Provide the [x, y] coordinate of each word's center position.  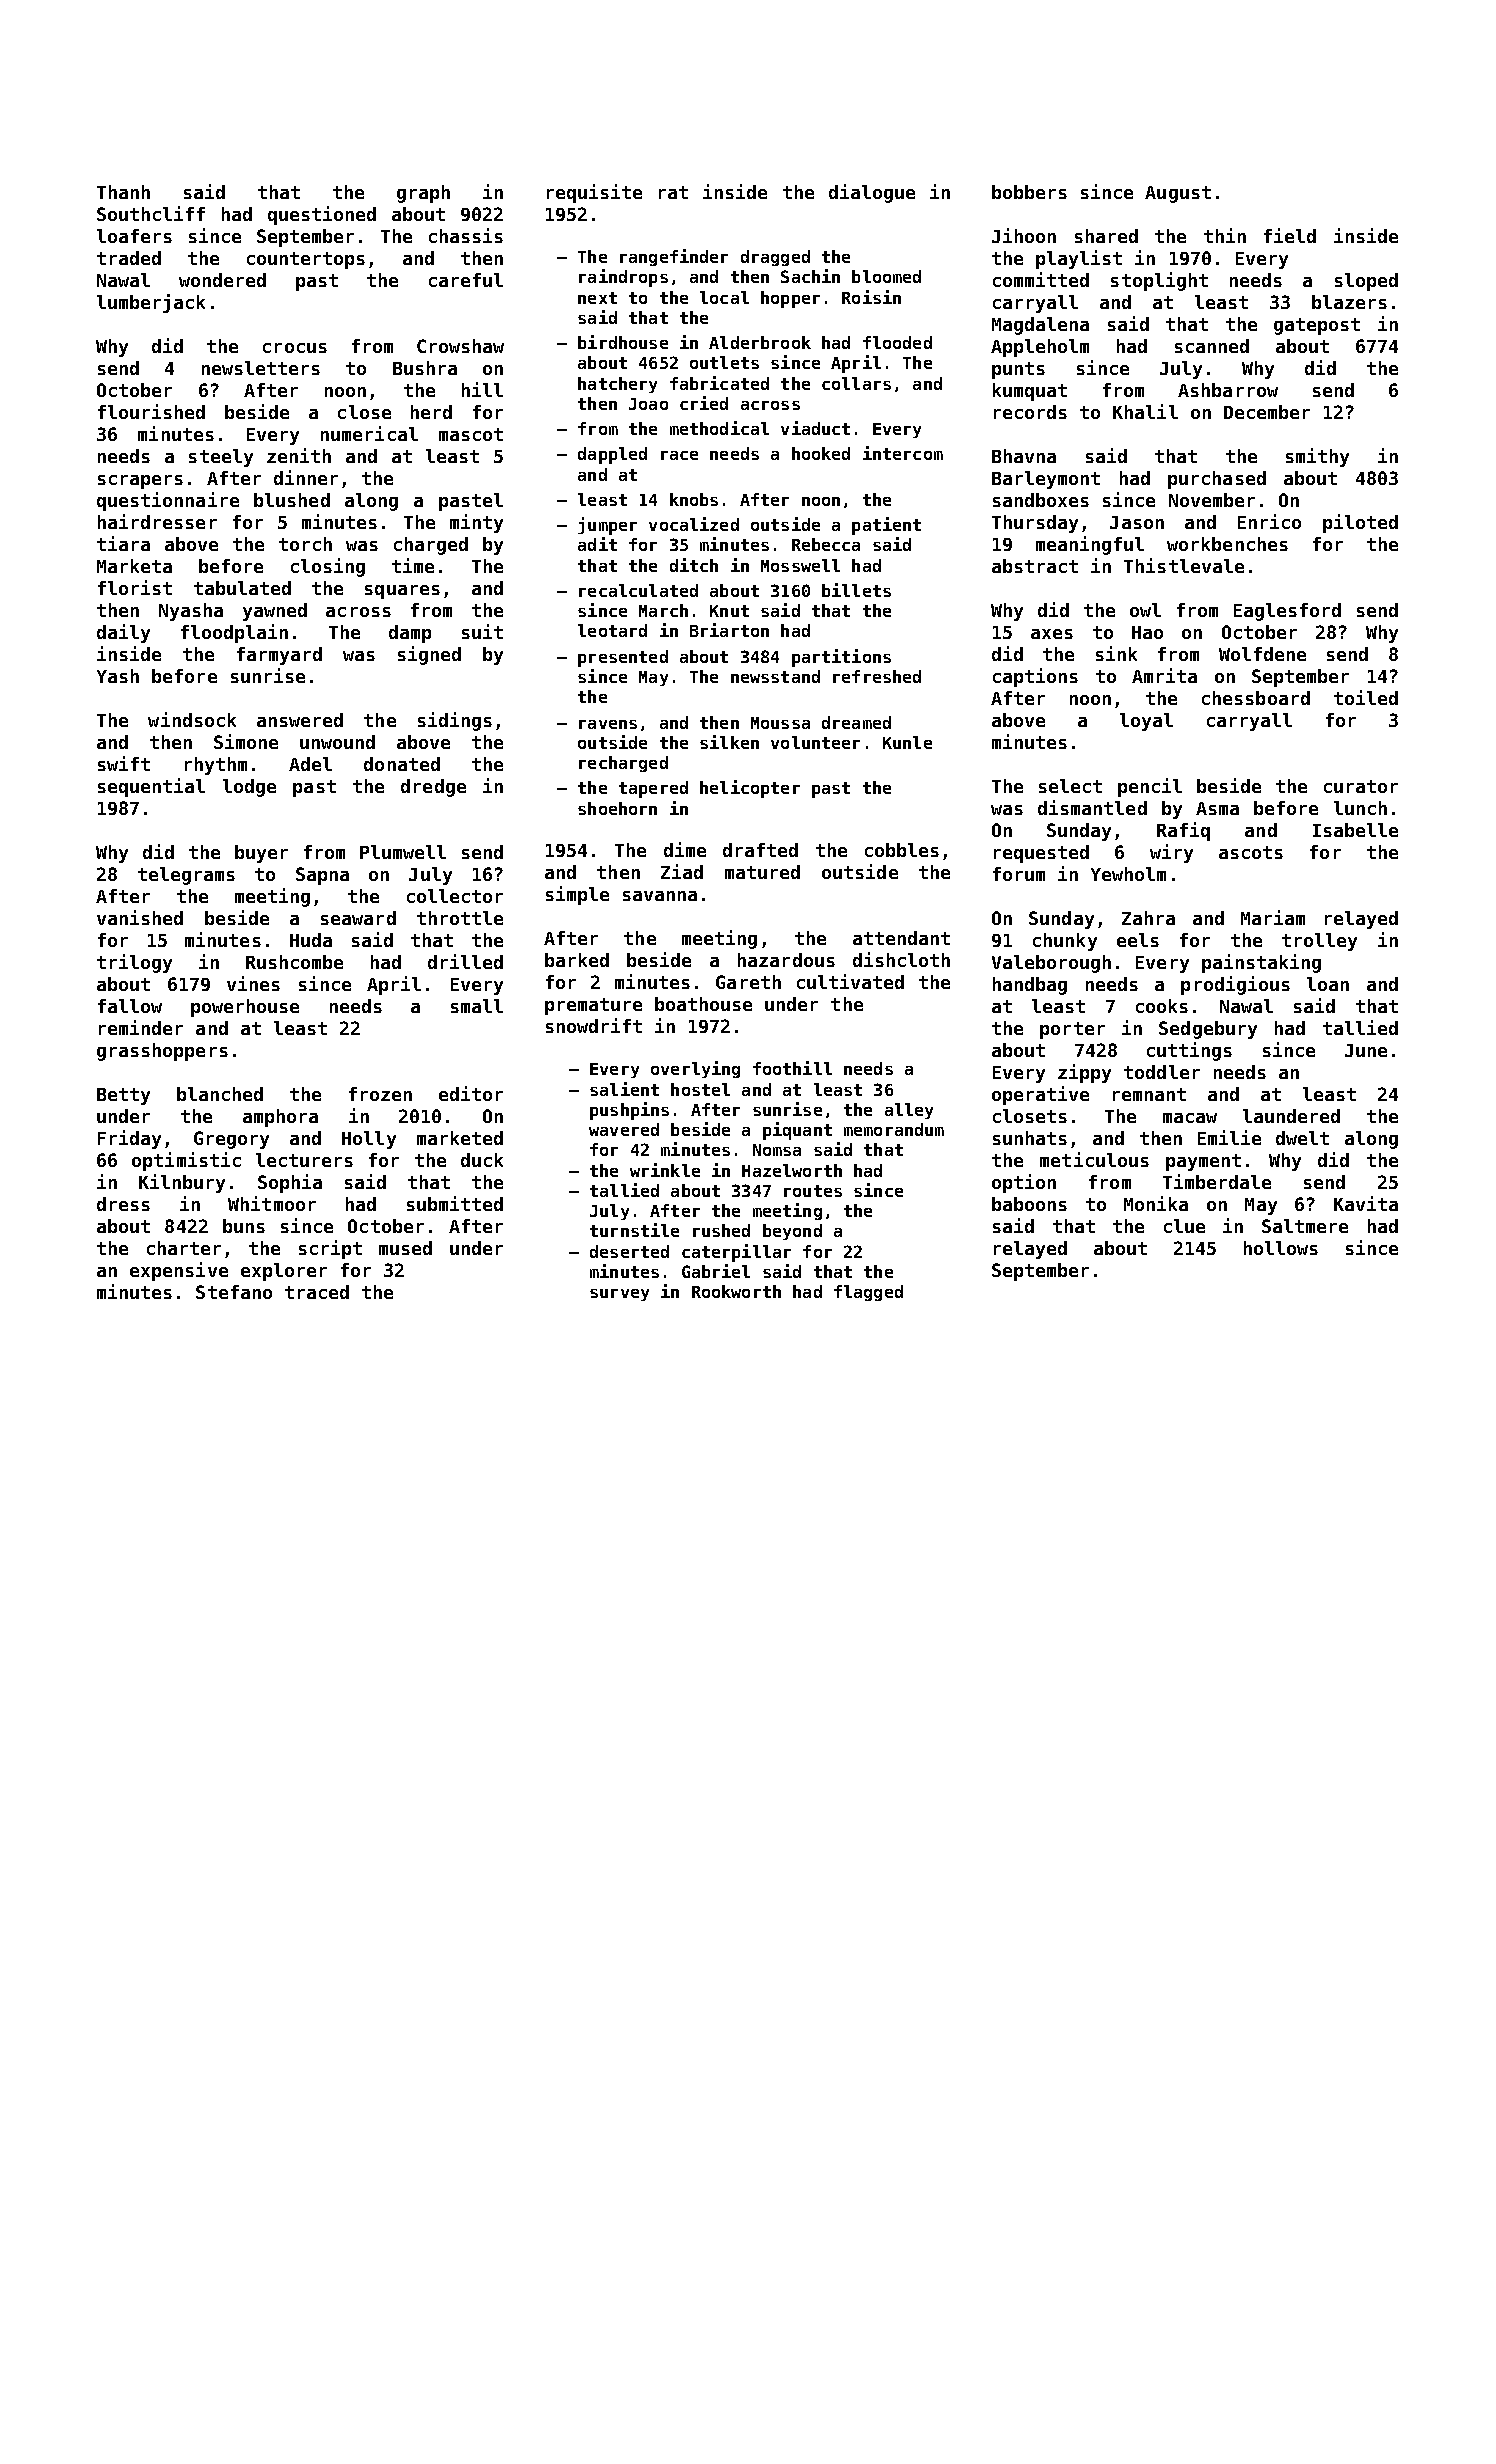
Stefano [234, 1292]
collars [856, 383]
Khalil [1145, 411]
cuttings [1189, 1051]
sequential [151, 787]
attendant [901, 938]
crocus [295, 348]
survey [619, 1295]
